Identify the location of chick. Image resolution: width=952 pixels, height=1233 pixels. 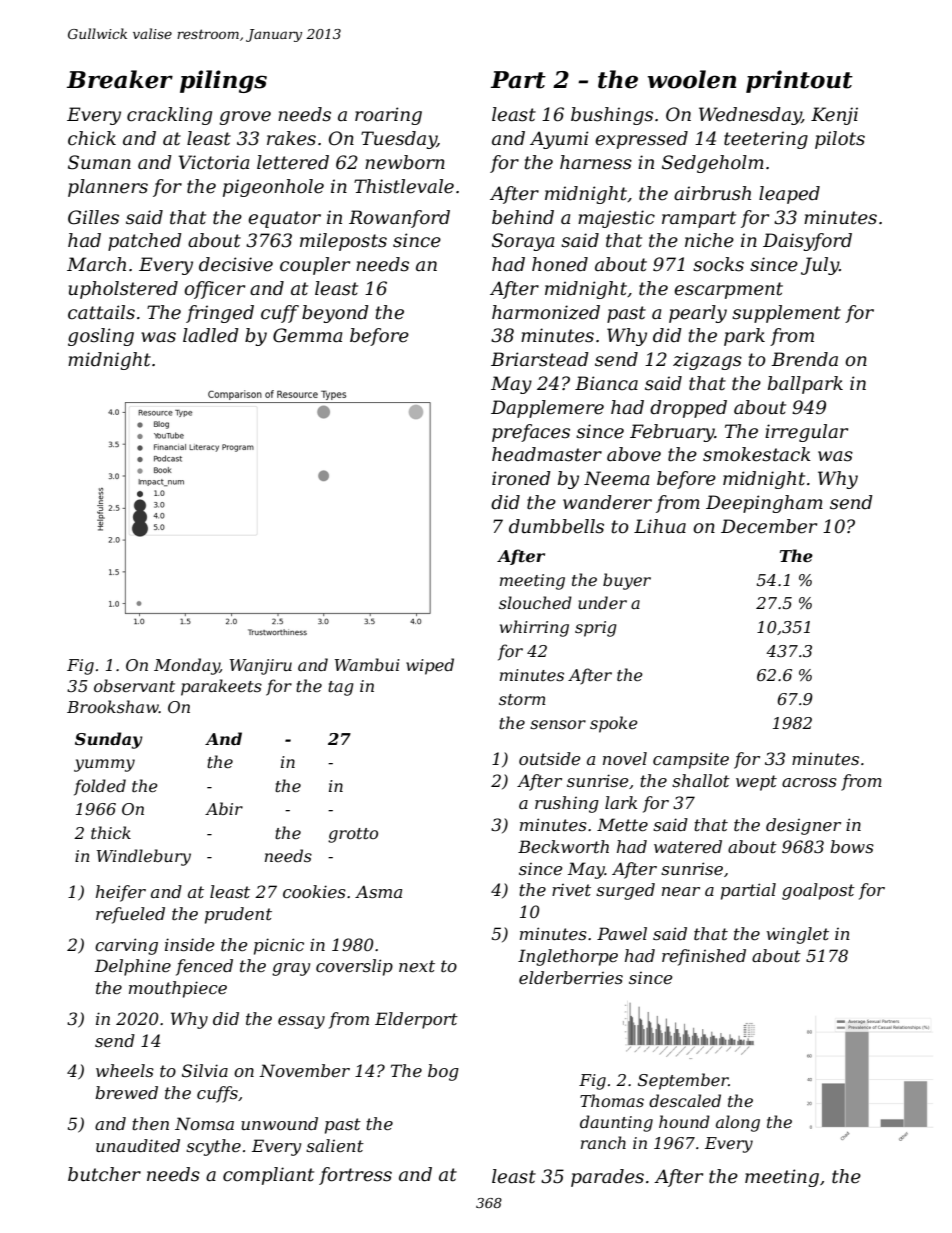
(92, 138).
